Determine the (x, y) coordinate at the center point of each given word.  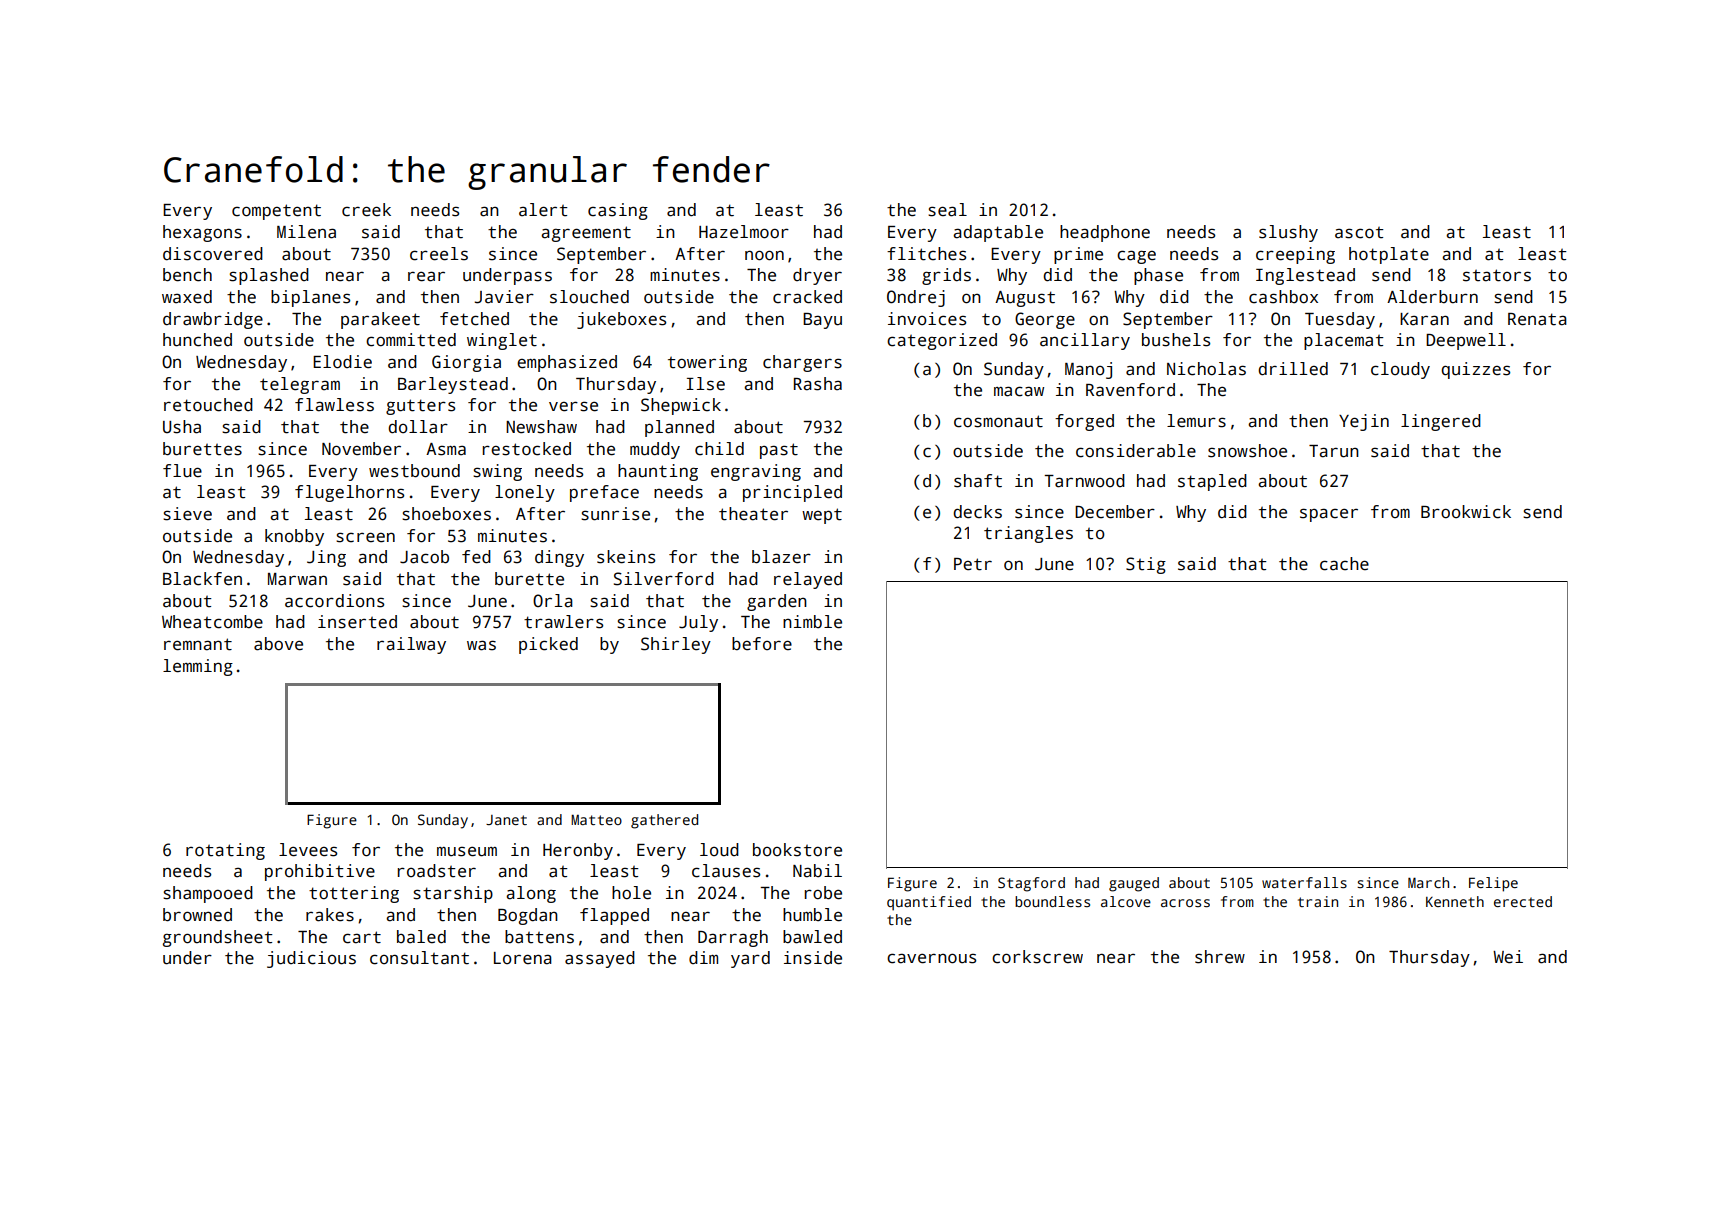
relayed (808, 580)
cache (1344, 564)
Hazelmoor (744, 232)
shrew (1220, 957)
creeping (1295, 255)
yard (750, 959)
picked (548, 645)
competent (276, 212)
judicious (311, 959)
